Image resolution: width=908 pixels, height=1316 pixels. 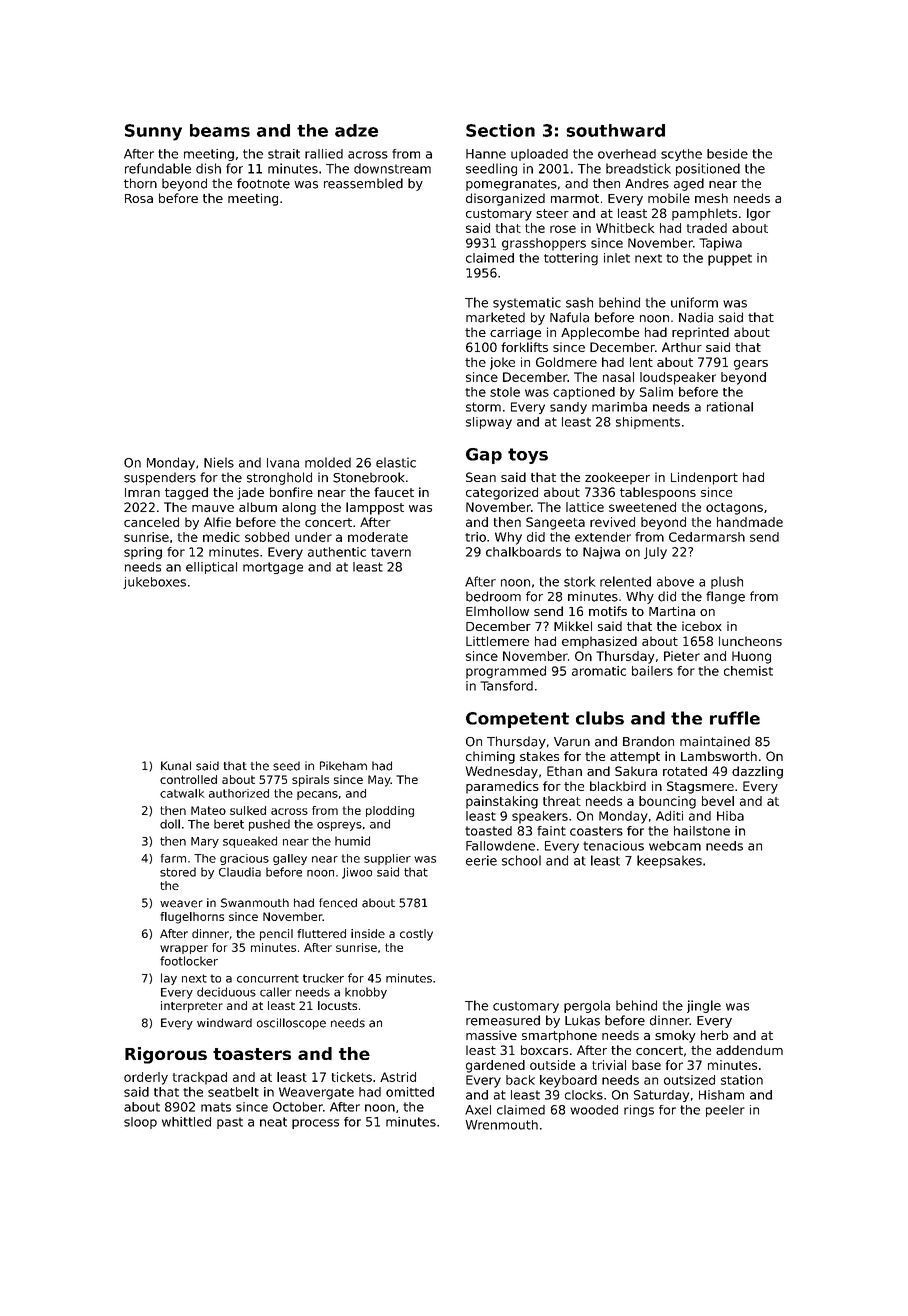 What do you see at coordinates (160, 478) in the screenshot?
I see `suspenders` at bounding box center [160, 478].
